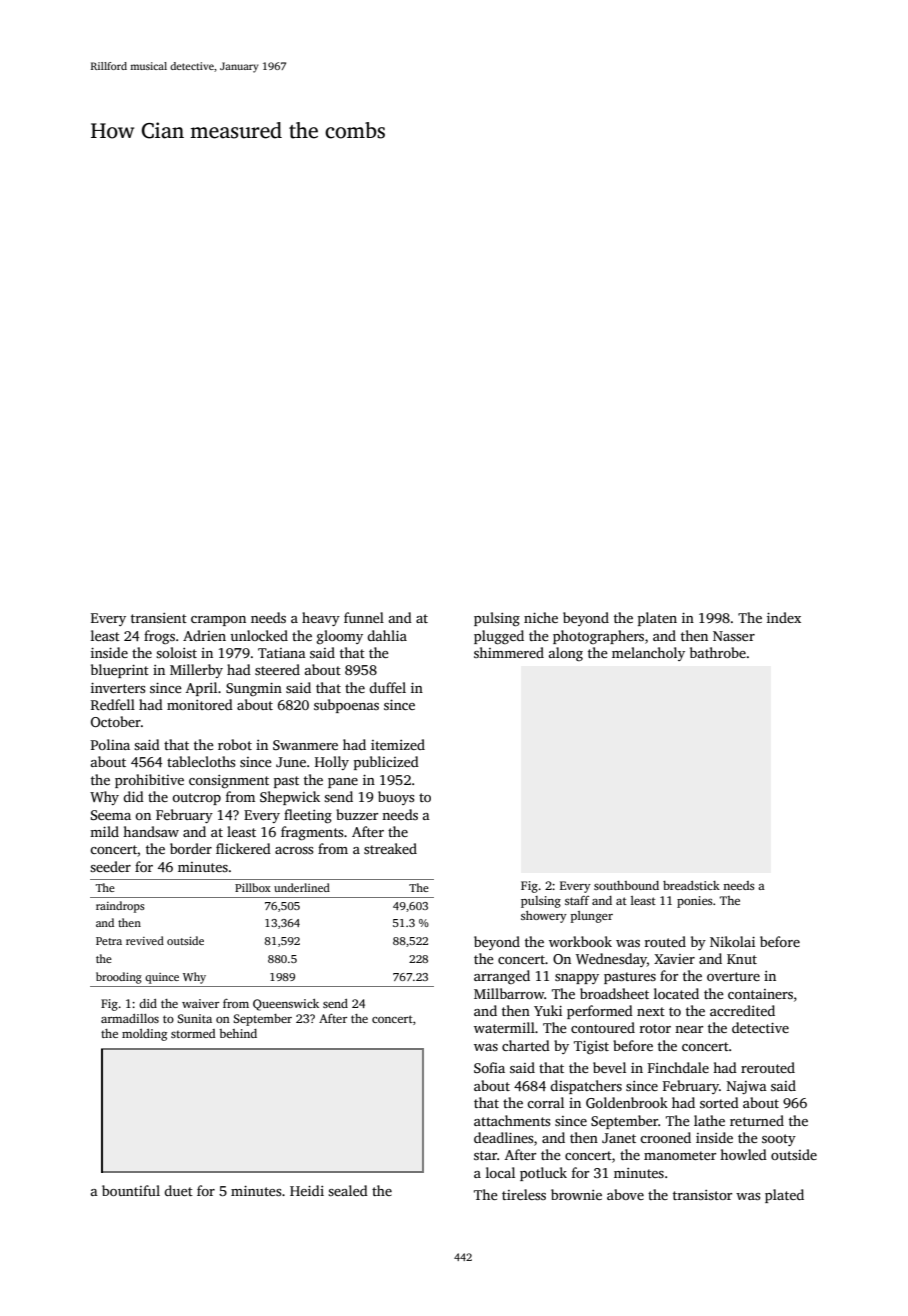  I want to click on breadstick, so click(691, 885).
